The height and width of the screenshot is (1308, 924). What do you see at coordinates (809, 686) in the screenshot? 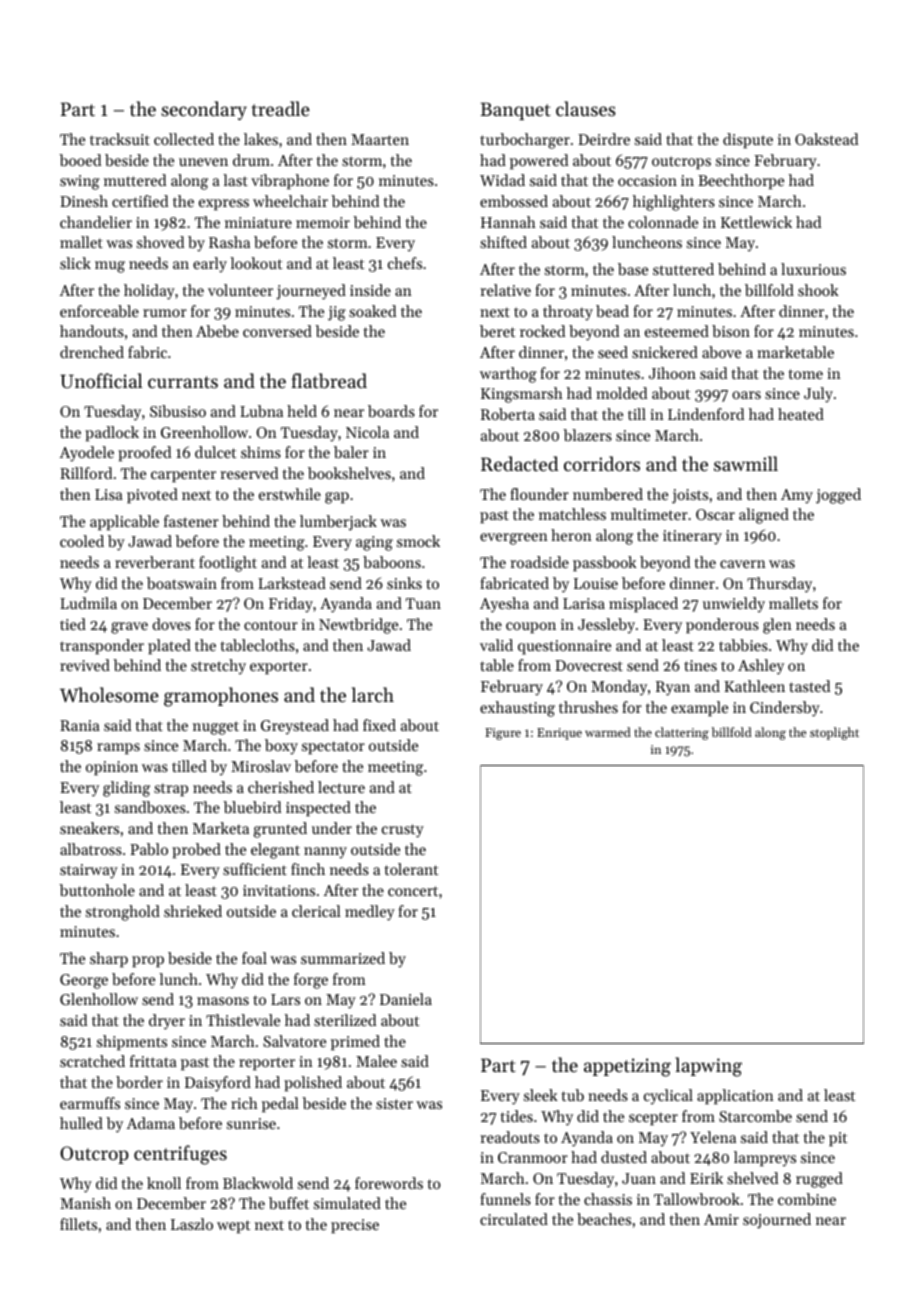
I see `tasted` at bounding box center [809, 686].
